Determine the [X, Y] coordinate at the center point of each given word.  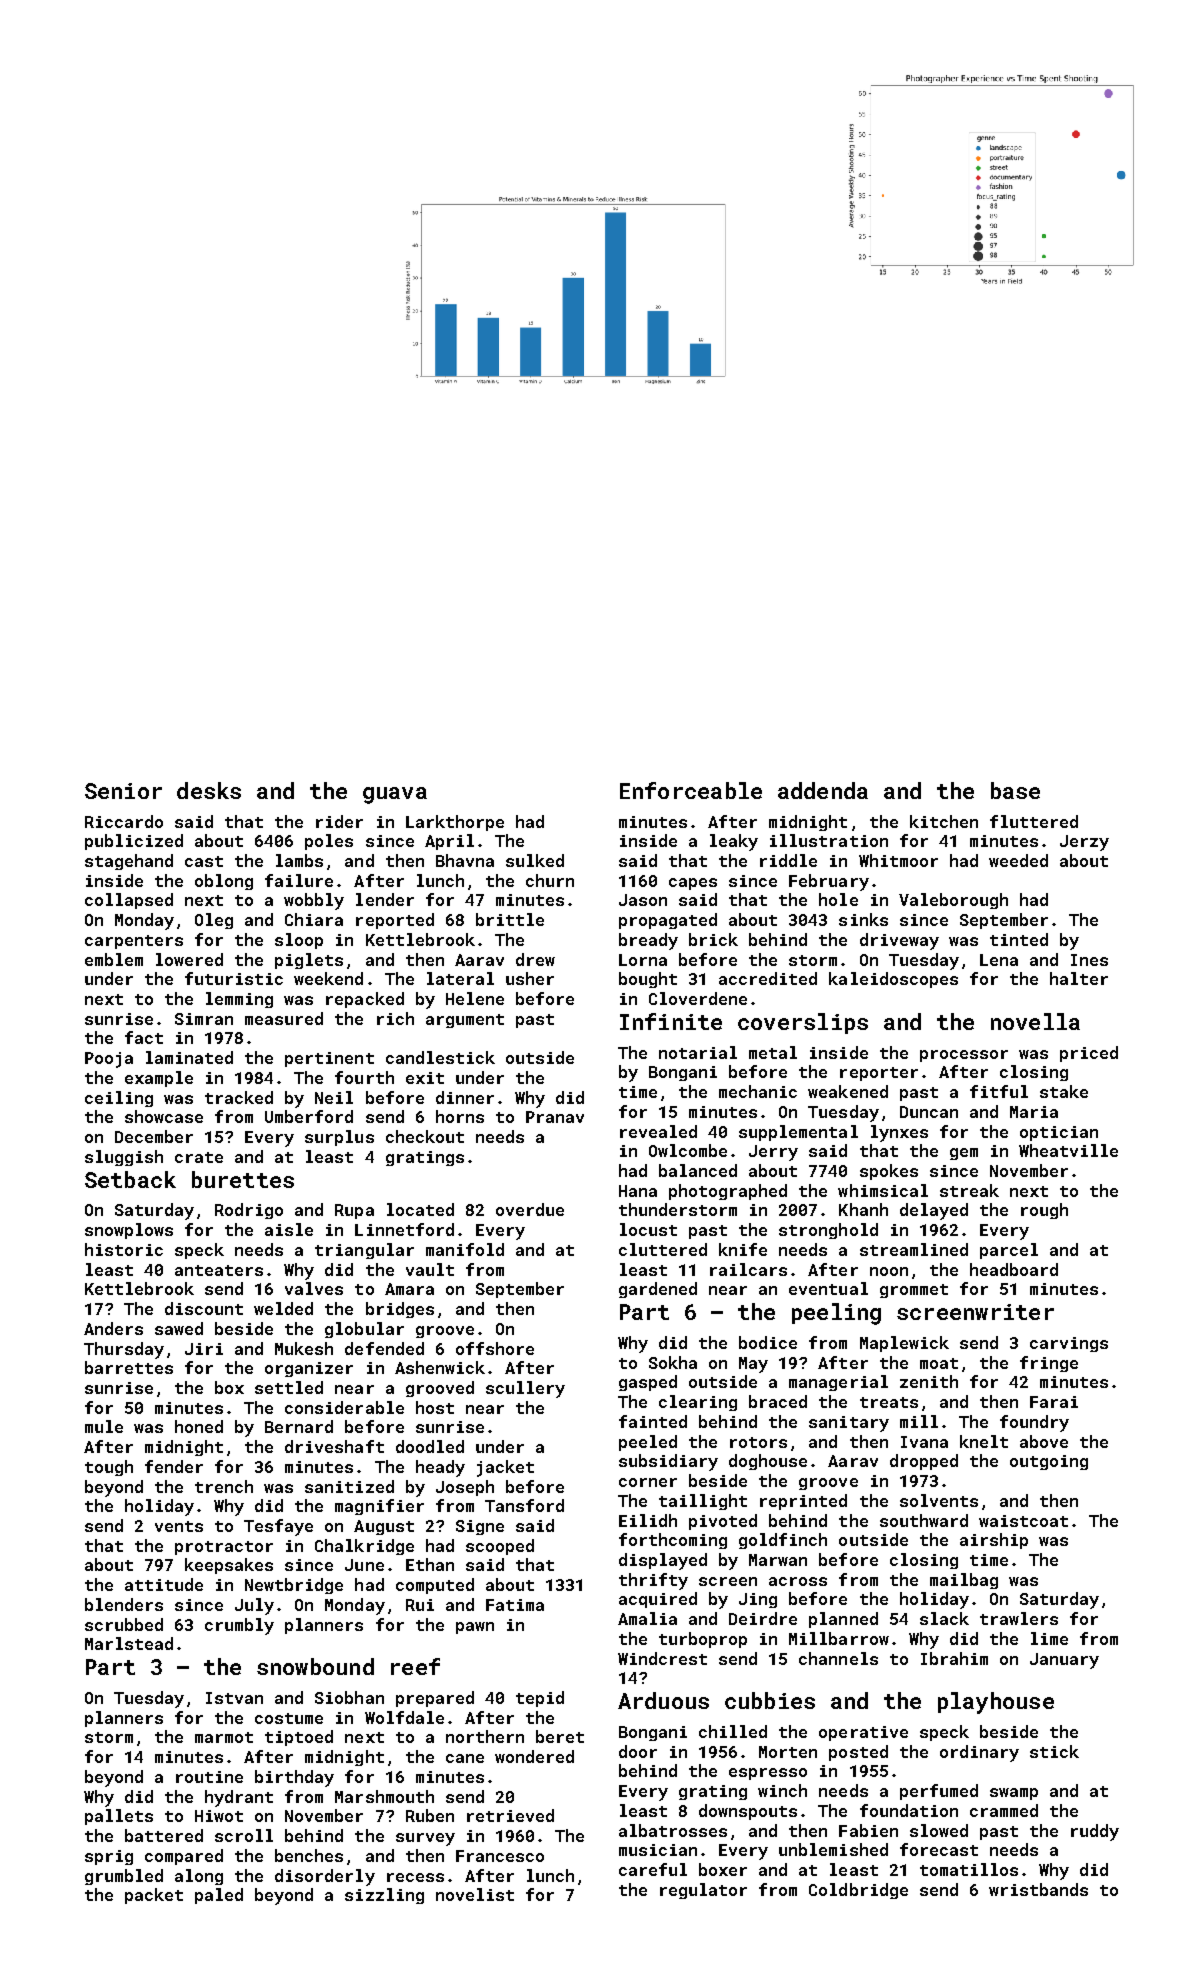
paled [219, 1896]
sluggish [124, 1158]
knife [743, 1249]
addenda [823, 790]
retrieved [510, 1815]
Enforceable [691, 790]
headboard [1014, 1269]
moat [939, 1363]
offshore [495, 1348]
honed [199, 1426]
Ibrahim [954, 1658]
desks [209, 790]
